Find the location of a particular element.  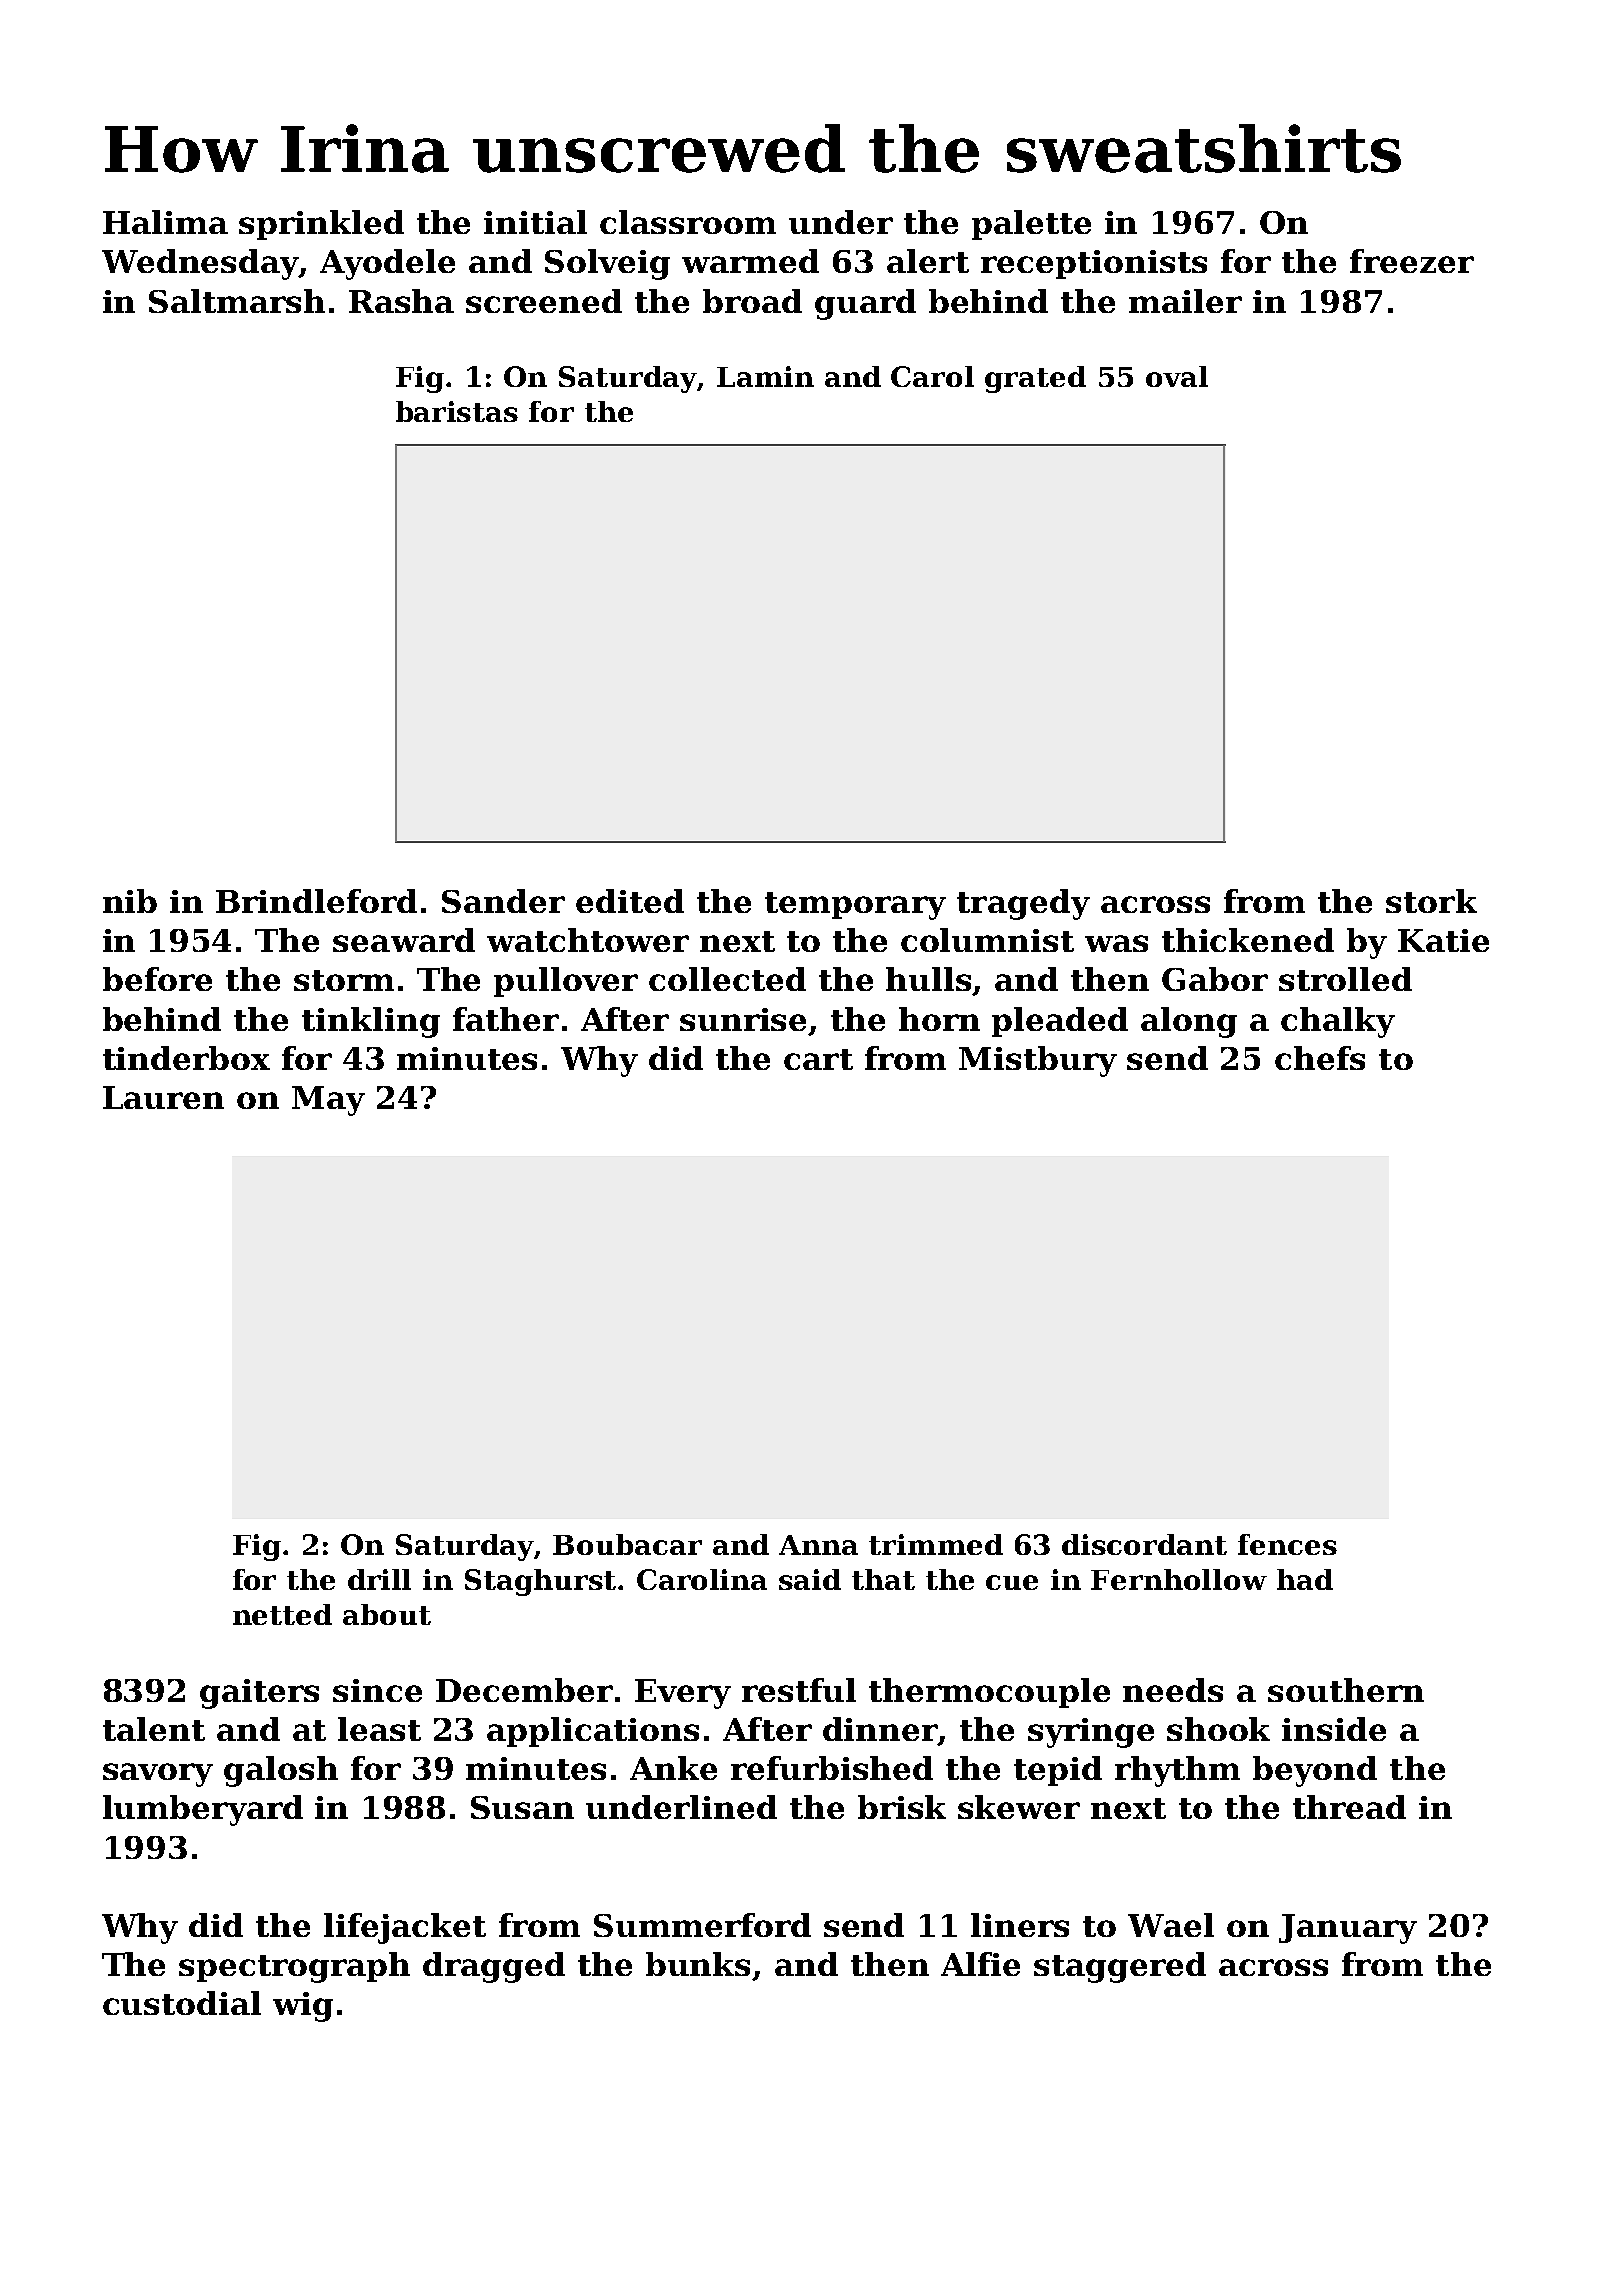

lumberyard is located at coordinates (203, 1810).
